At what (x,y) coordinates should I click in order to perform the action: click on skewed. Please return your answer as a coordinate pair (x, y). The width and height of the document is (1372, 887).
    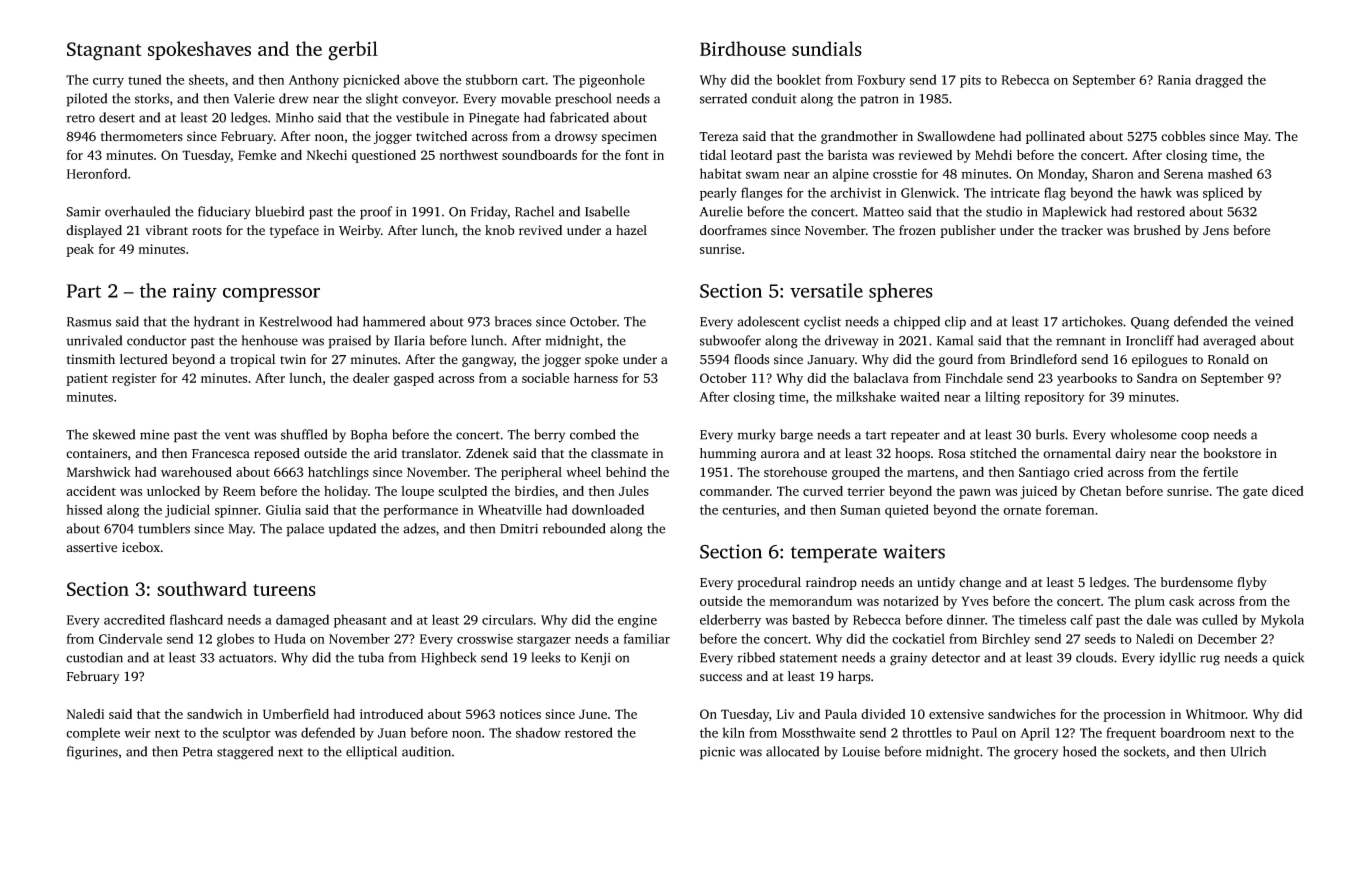
    Looking at the image, I should click on (114, 434).
